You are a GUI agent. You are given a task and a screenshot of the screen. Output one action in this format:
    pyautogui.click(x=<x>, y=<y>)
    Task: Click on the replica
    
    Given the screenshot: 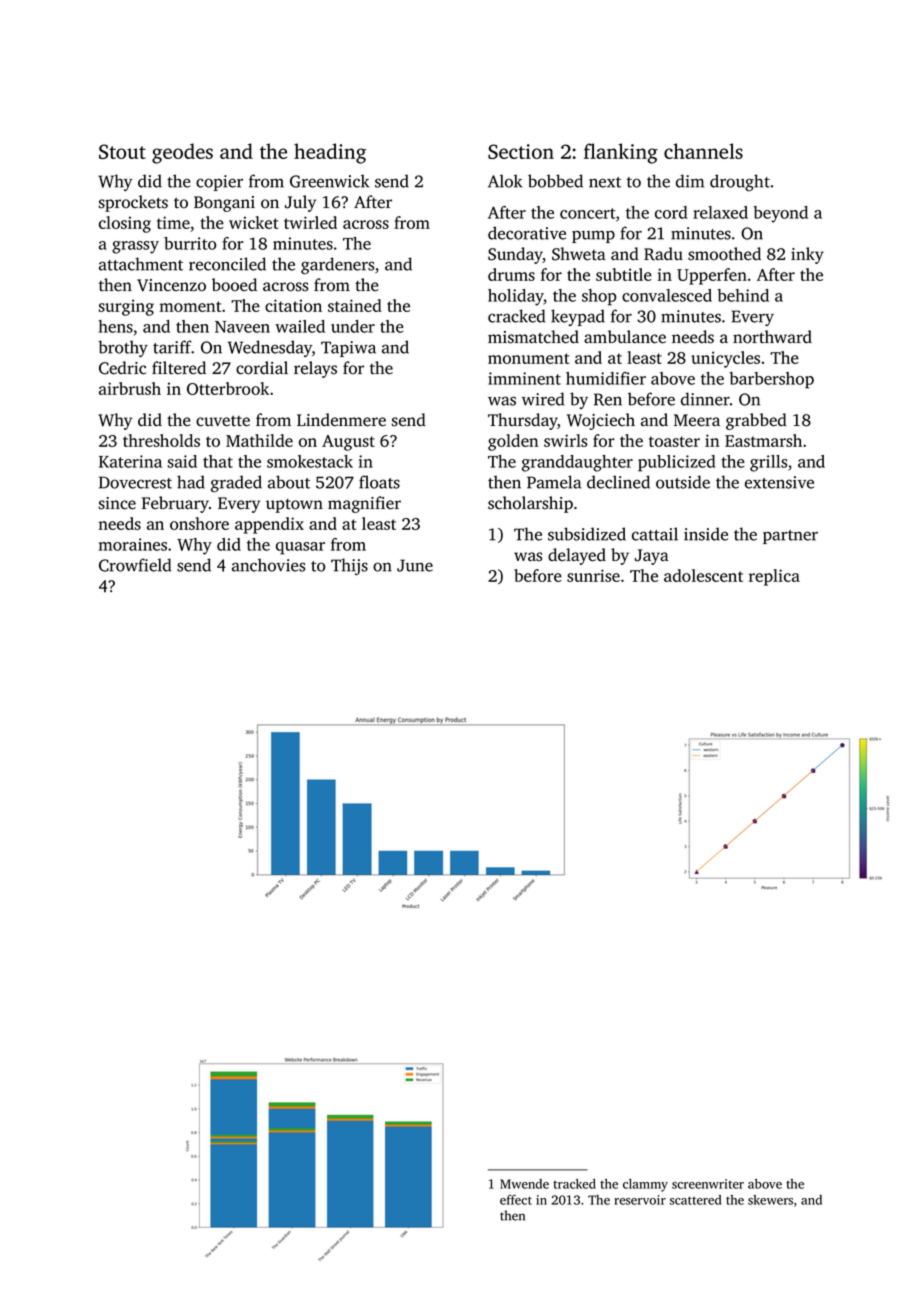 What is the action you would take?
    pyautogui.click(x=774, y=577)
